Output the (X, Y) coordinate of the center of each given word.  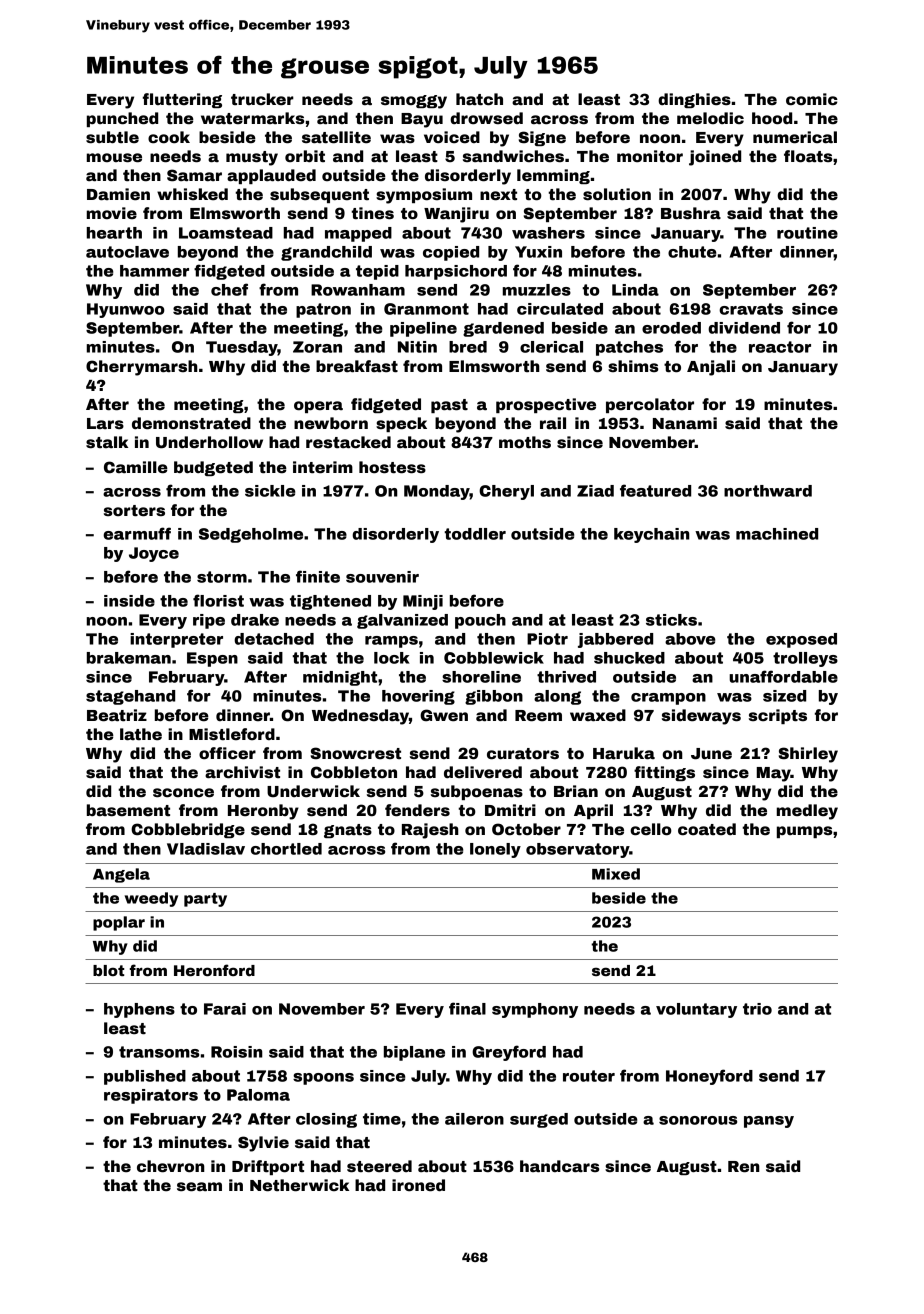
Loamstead (226, 233)
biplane (414, 1053)
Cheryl (506, 492)
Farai (225, 1009)
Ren (744, 1167)
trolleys (805, 659)
